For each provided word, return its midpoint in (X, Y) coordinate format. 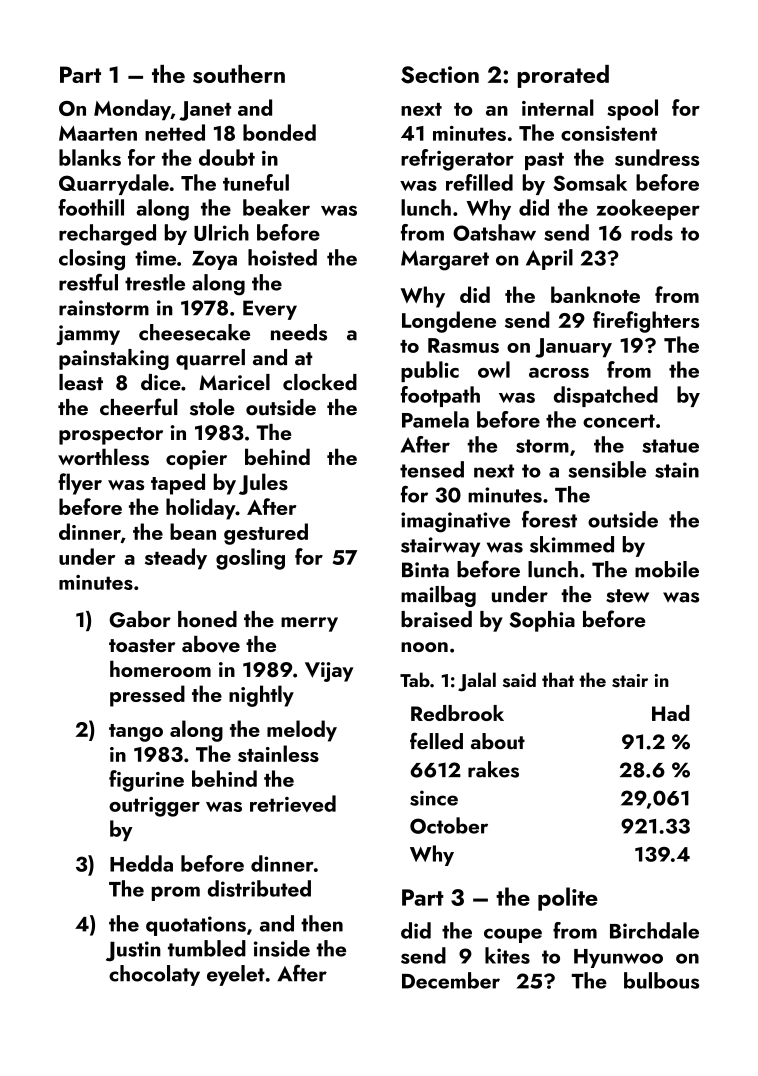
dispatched (606, 396)
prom (176, 893)
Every (270, 310)
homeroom (160, 668)
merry (309, 624)
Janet (205, 111)
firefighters (646, 322)
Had (670, 713)
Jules (263, 484)
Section (440, 75)
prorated (563, 76)
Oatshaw (494, 232)
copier (196, 460)
